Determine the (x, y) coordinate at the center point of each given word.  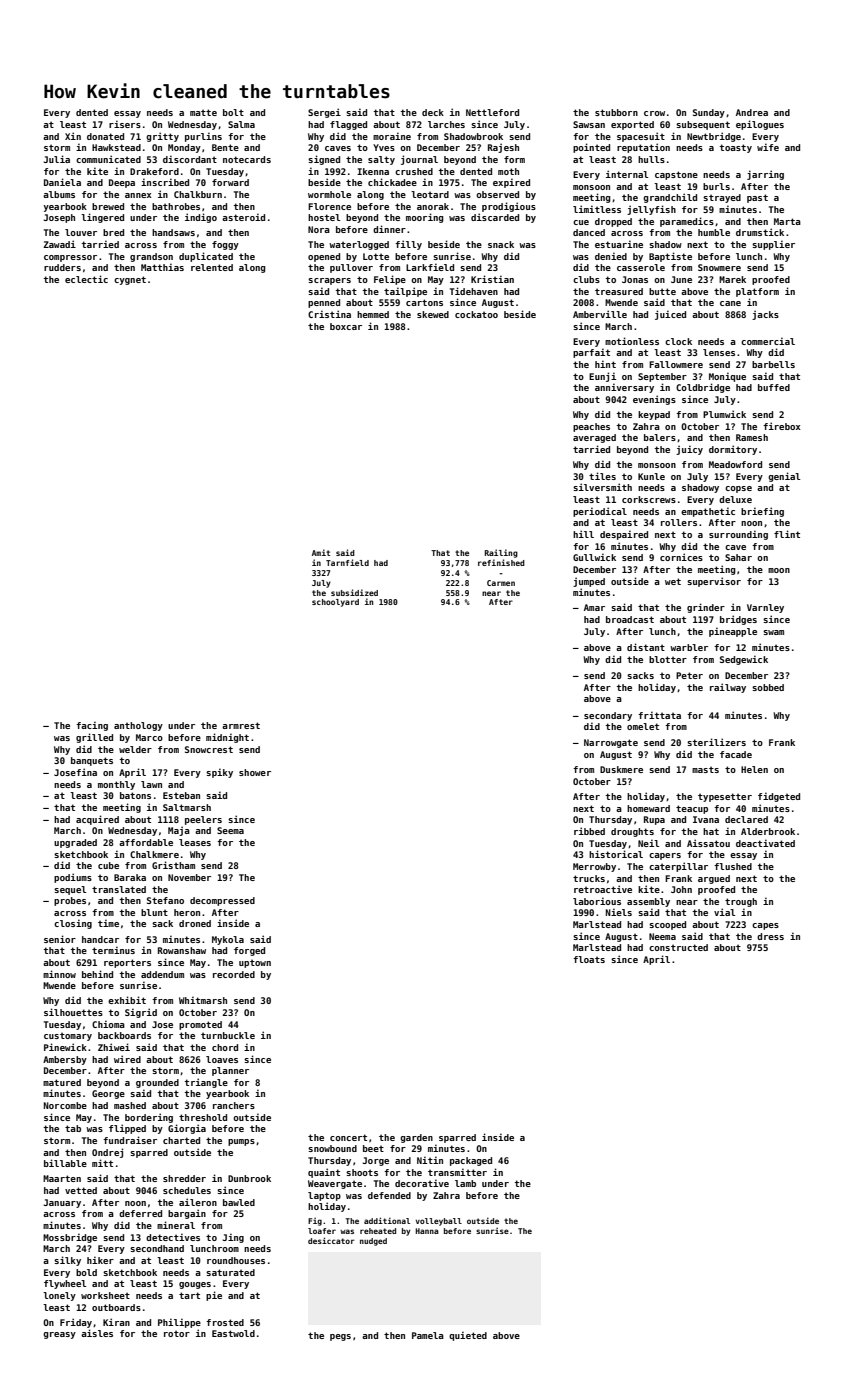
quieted (468, 1336)
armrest (241, 725)
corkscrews (649, 499)
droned (195, 923)
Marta (787, 221)
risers (125, 124)
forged (249, 951)
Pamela (428, 1335)
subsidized (354, 592)
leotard (430, 194)
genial (784, 477)
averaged (594, 438)
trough (741, 902)
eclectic (86, 279)
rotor (177, 1333)
